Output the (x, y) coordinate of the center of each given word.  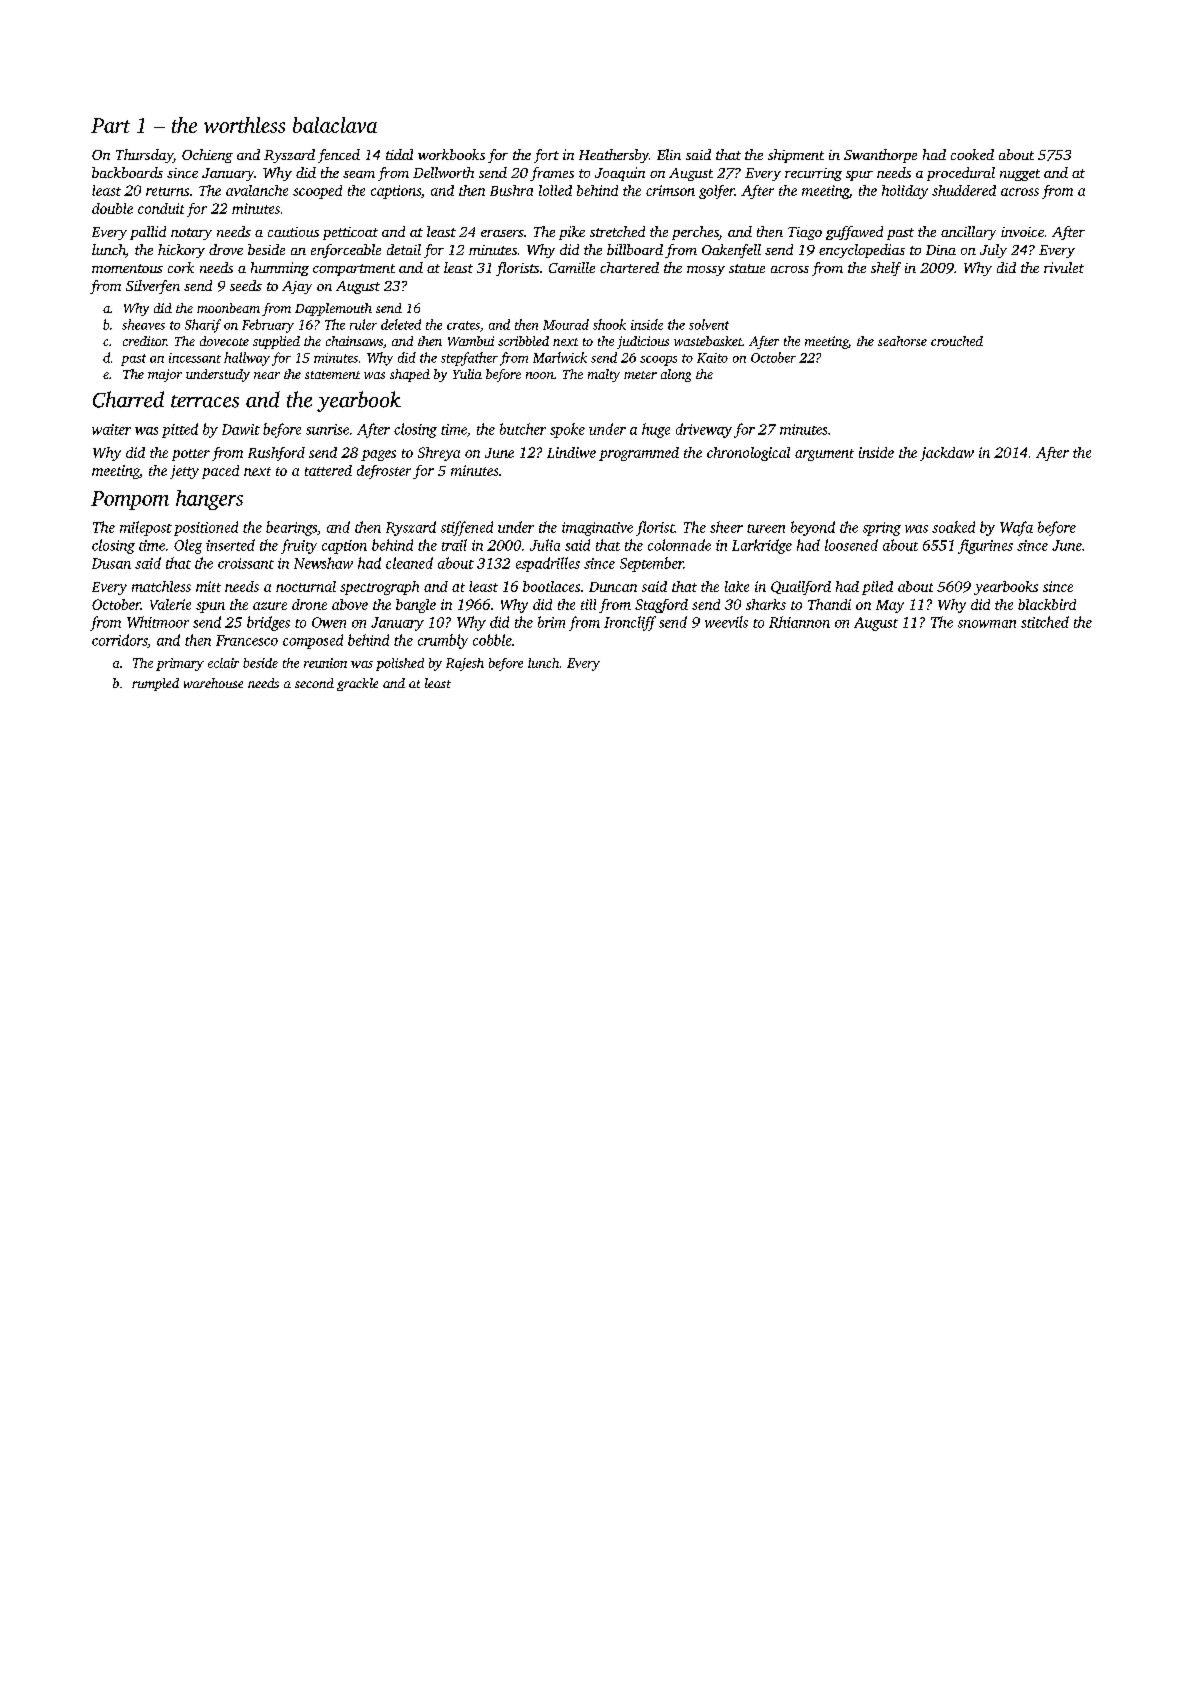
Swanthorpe (880, 156)
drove (226, 249)
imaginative (597, 529)
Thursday (144, 156)
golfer (717, 192)
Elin (669, 154)
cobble (492, 640)
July (993, 251)
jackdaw (947, 454)
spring (882, 529)
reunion (325, 663)
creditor (145, 341)
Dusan (111, 563)
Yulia (467, 374)
